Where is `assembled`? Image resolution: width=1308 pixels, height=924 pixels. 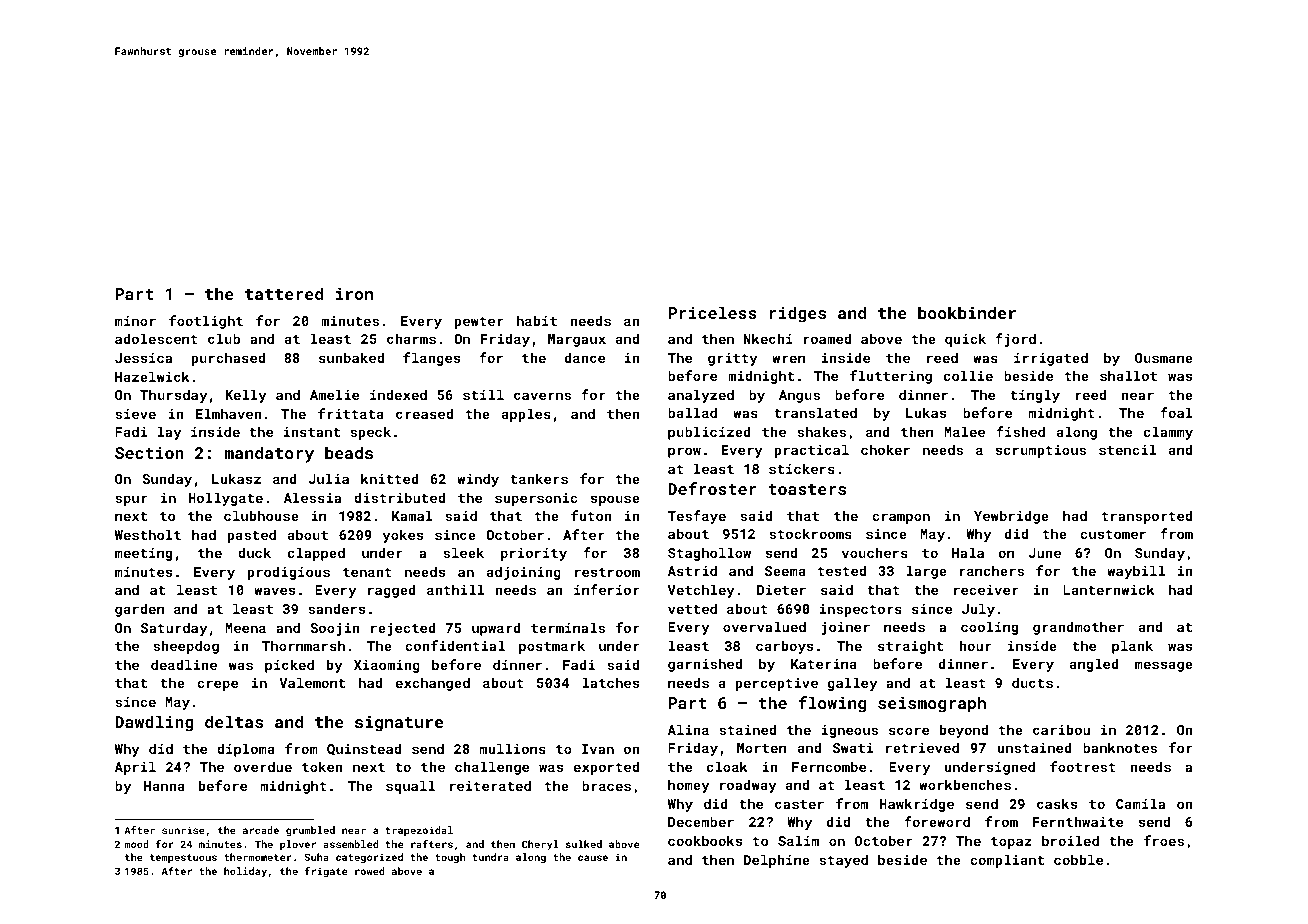 assembled is located at coordinates (350, 844).
